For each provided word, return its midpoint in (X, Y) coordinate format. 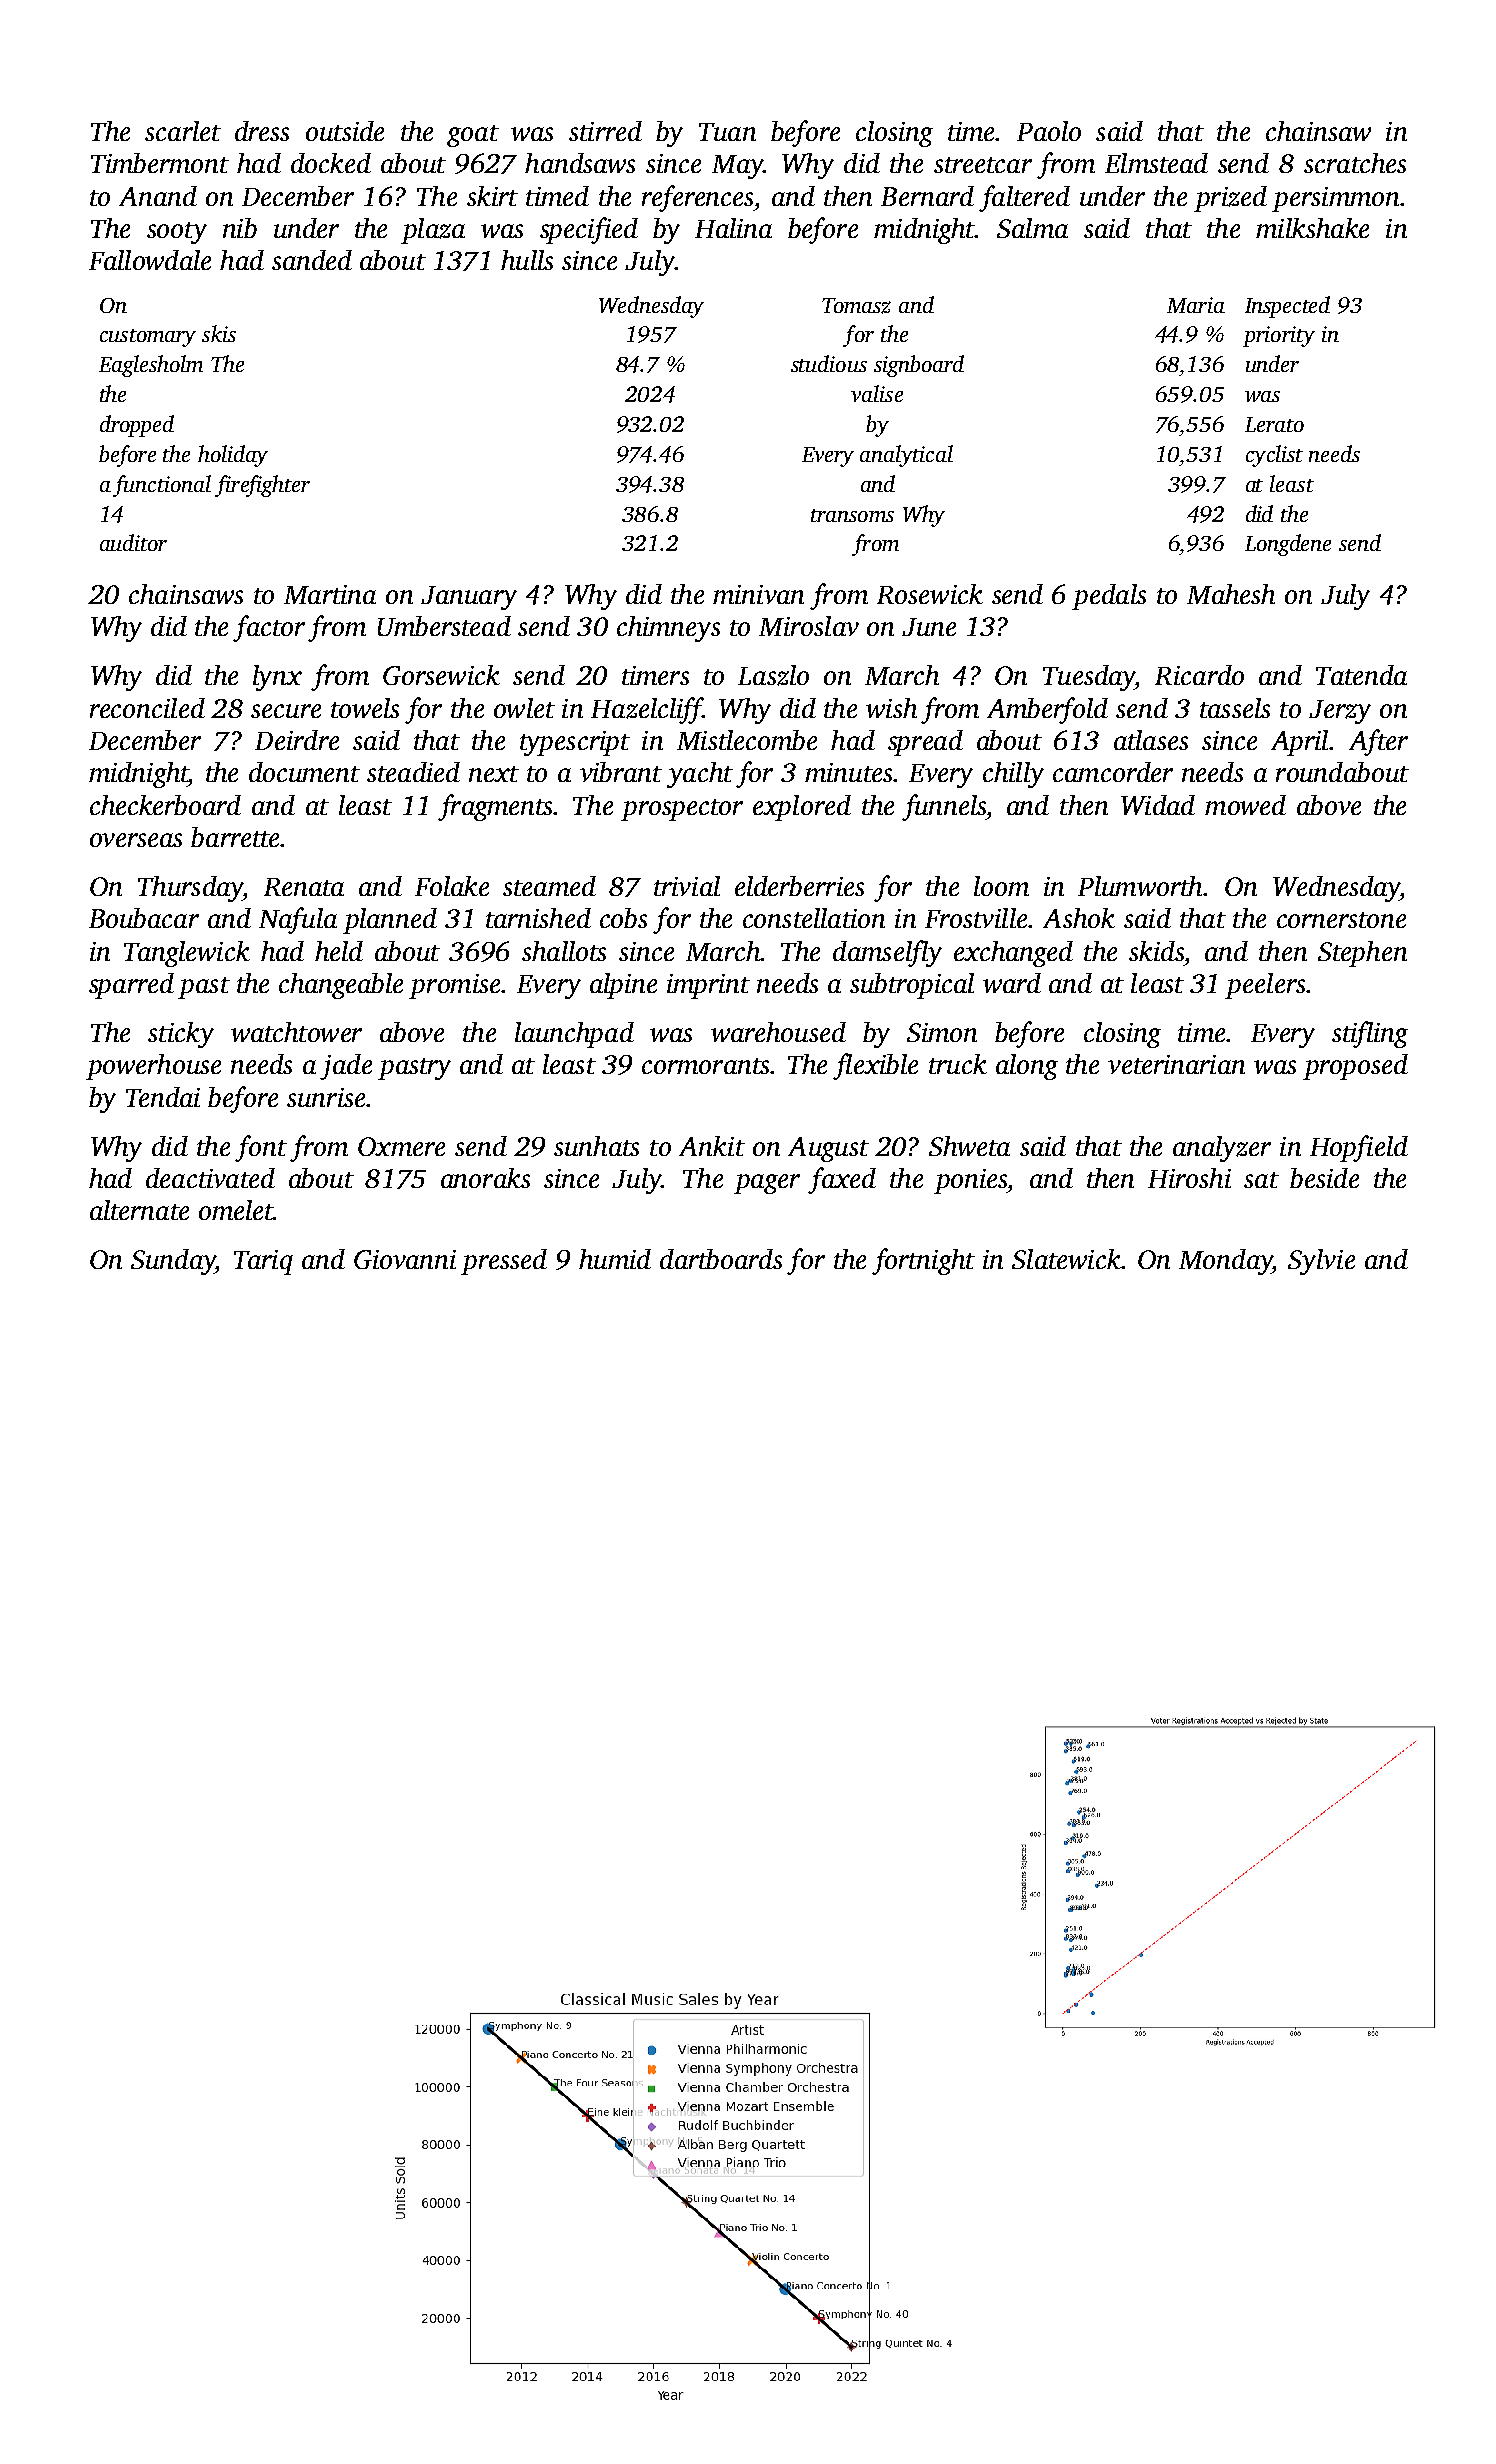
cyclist (1274, 456)
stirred (605, 131)
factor (269, 628)
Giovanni (405, 1259)
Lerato (1274, 424)
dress (262, 131)
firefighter (262, 486)
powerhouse (153, 1067)
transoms (852, 515)
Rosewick (930, 594)
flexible (875, 1066)
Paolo (1049, 131)
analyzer (1222, 1149)
